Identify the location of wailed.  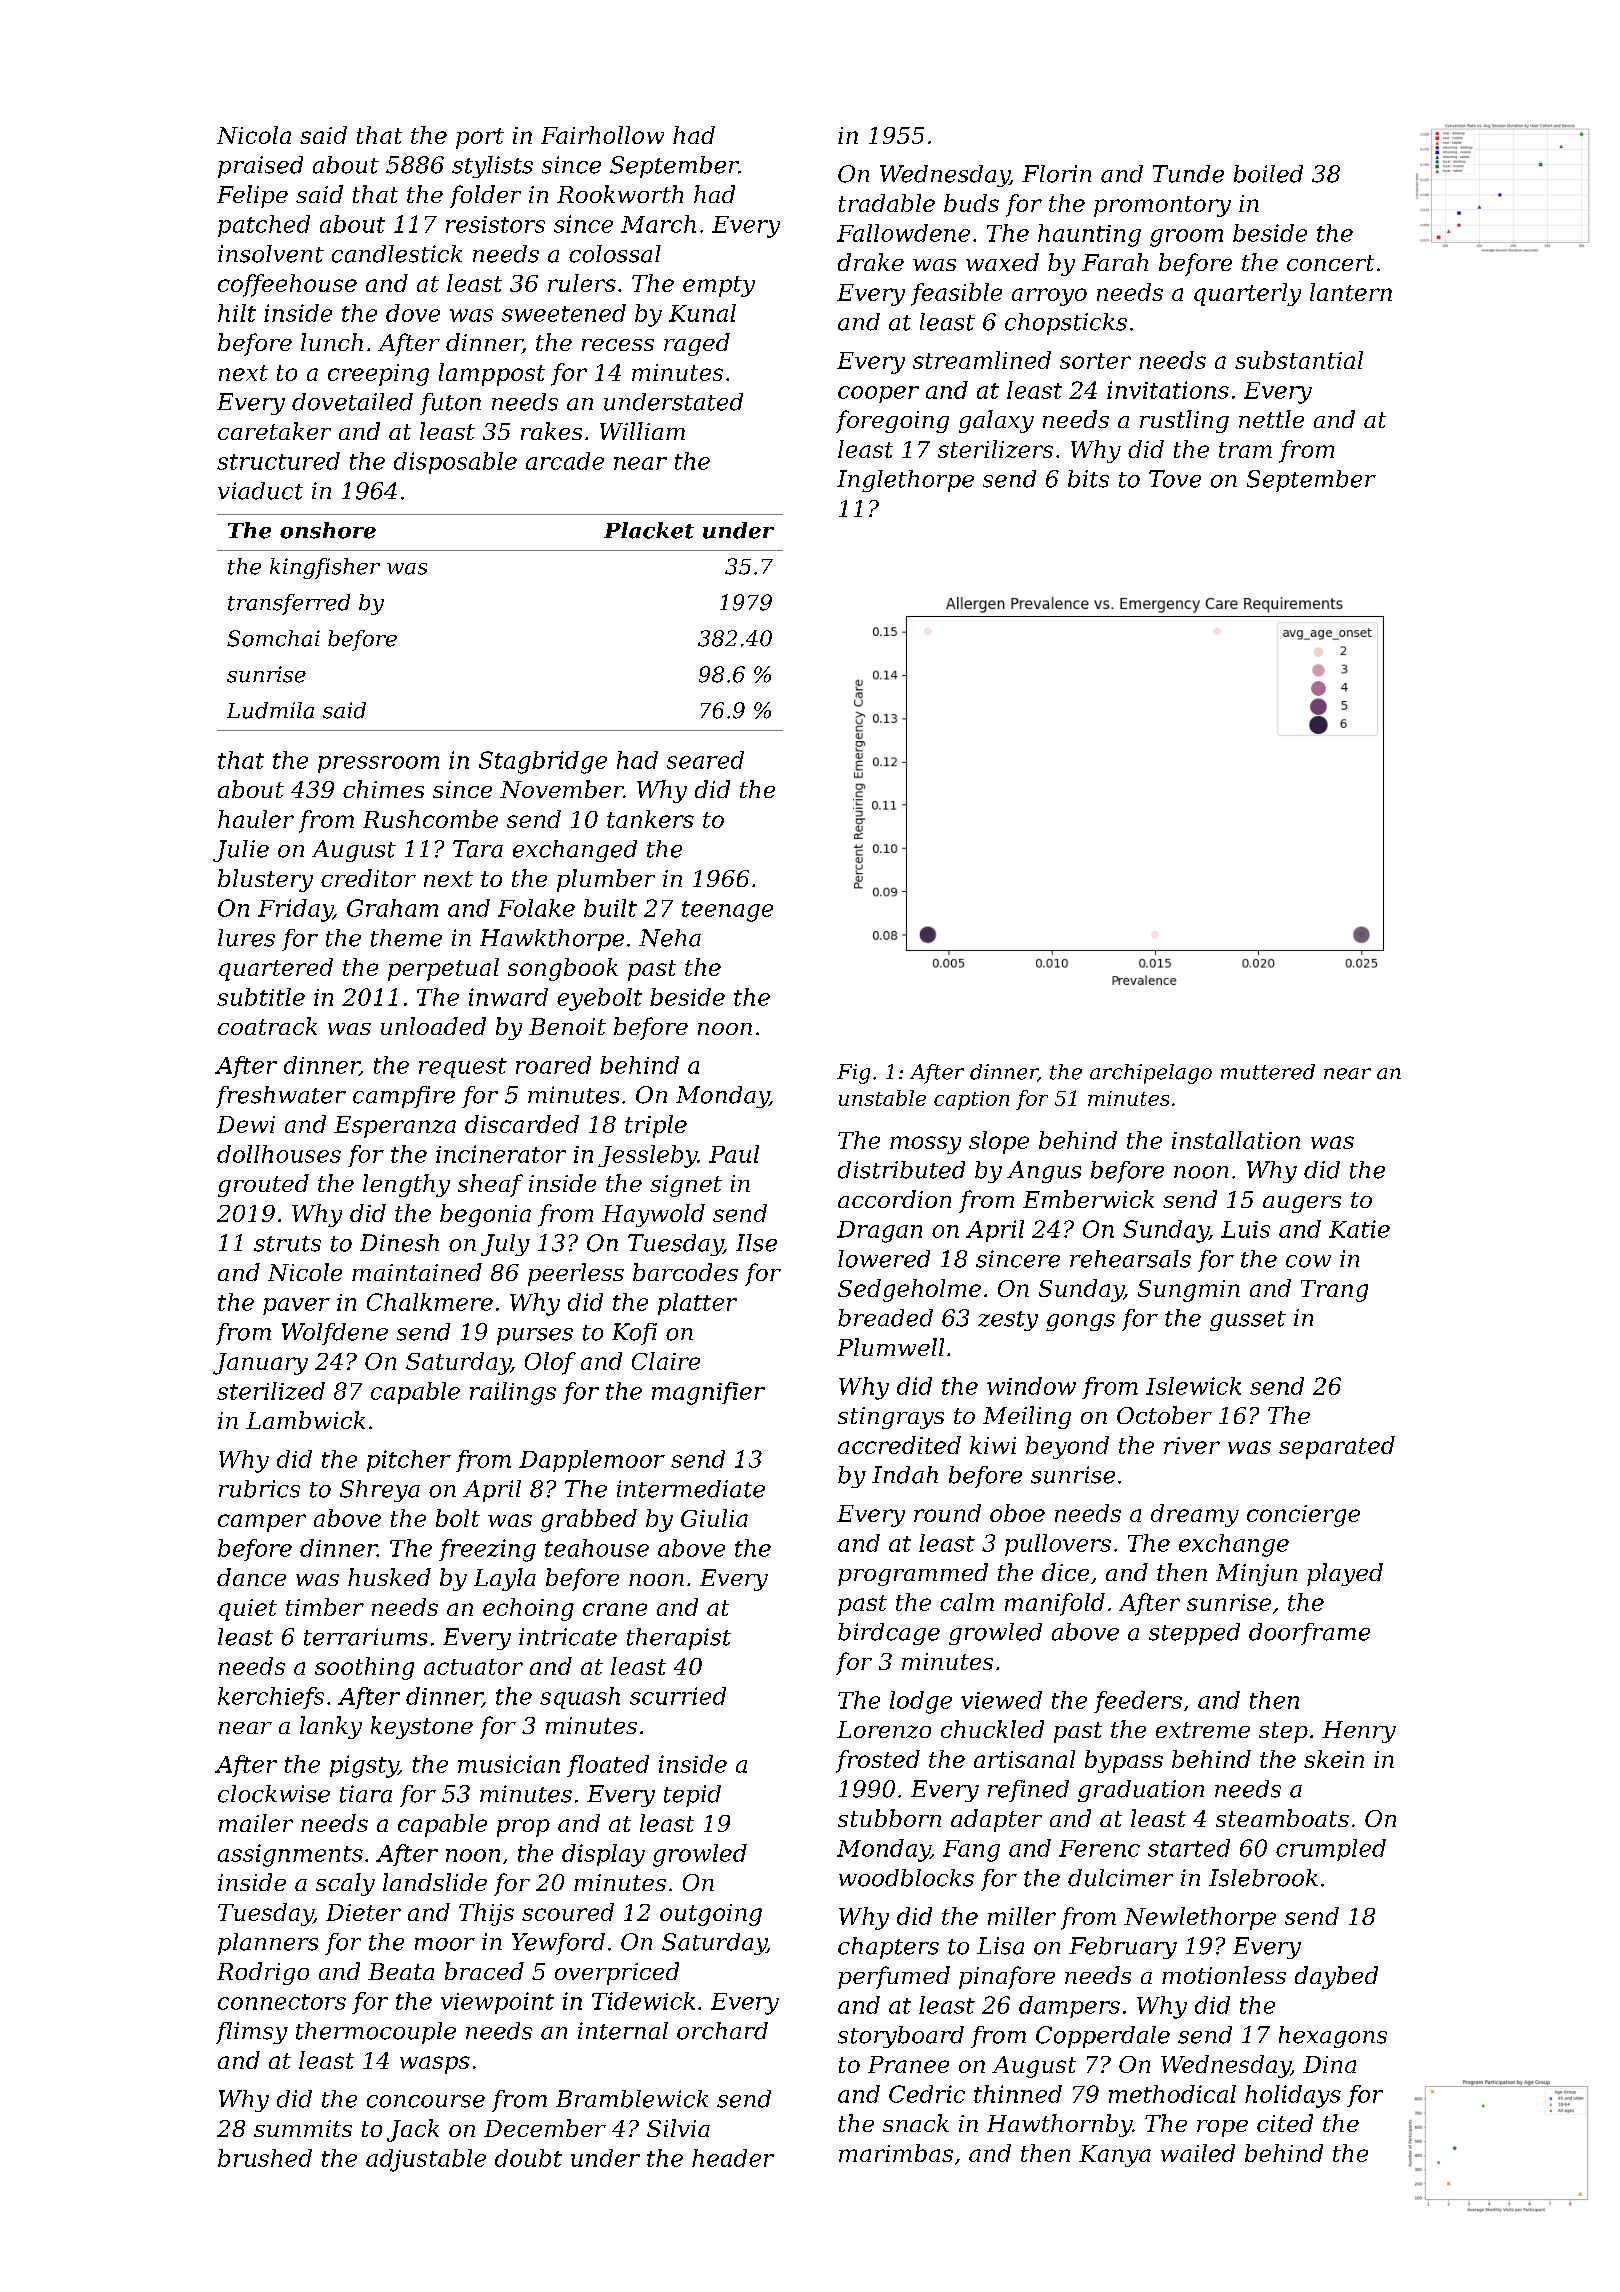
(1198, 2153).
